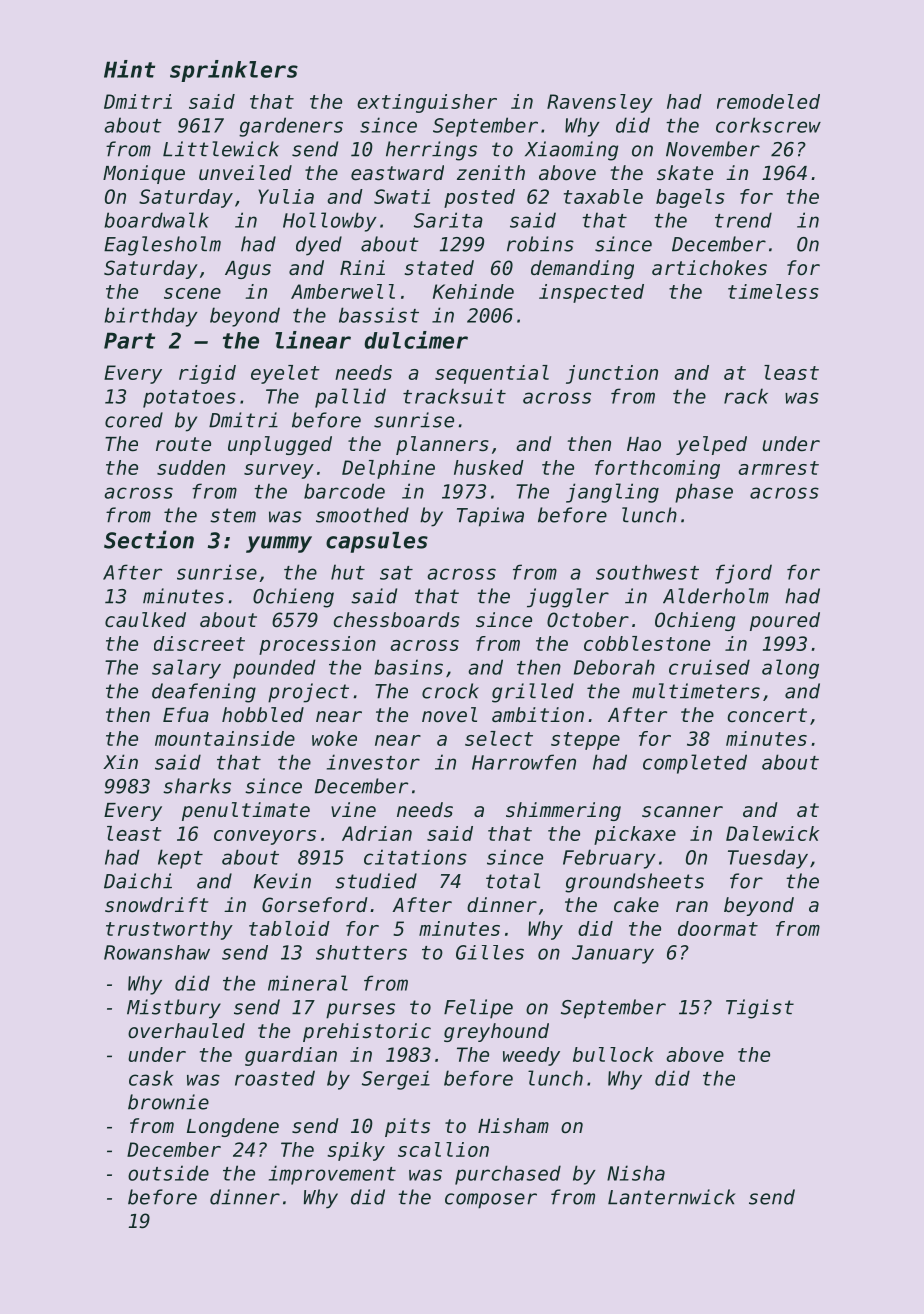 The image size is (924, 1314). Describe the element at coordinates (377, 542) in the screenshot. I see `capsules` at that location.
